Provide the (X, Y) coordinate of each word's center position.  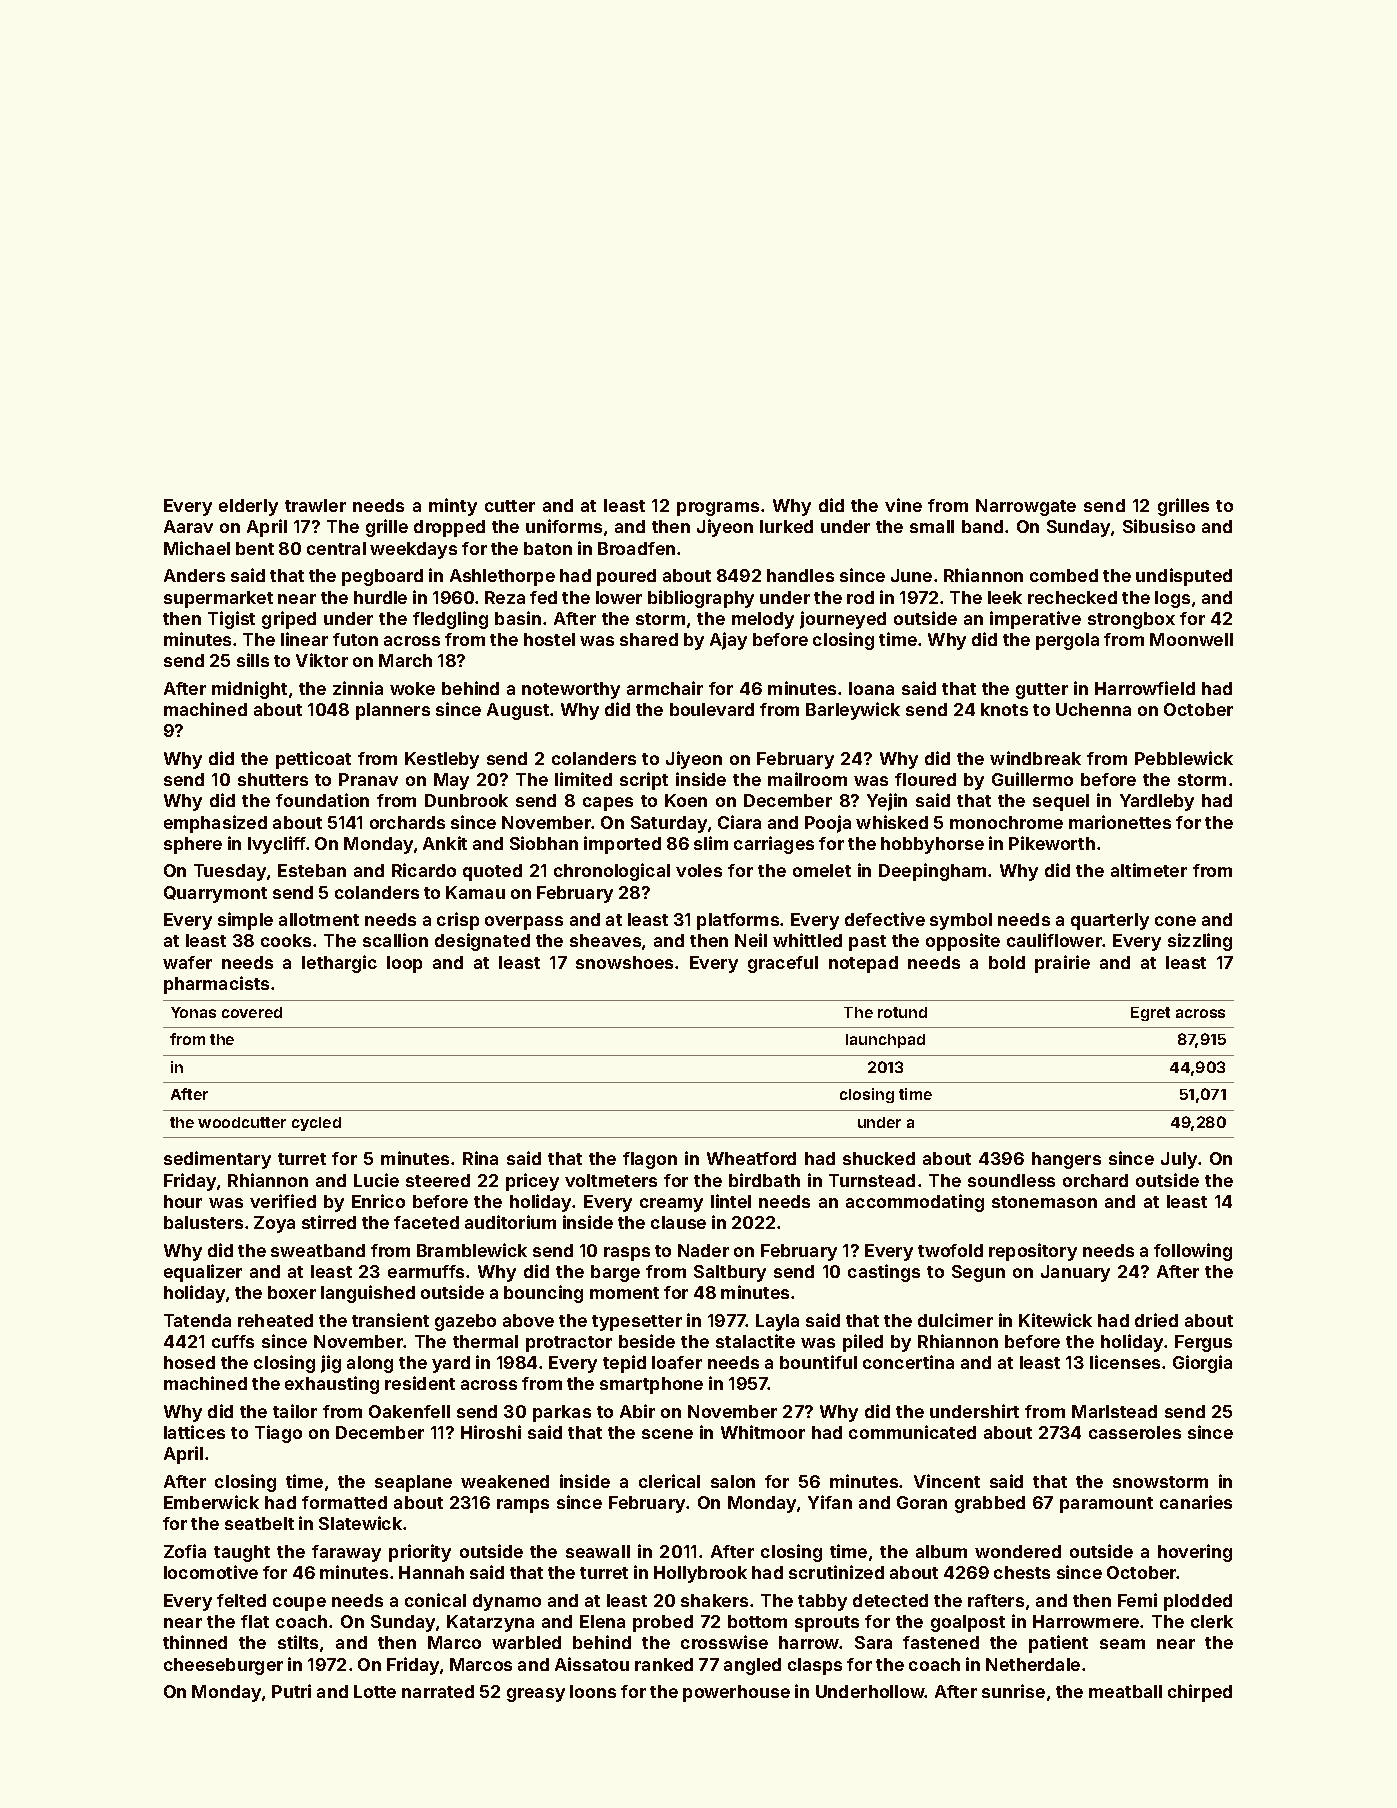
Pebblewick (1184, 758)
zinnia (358, 688)
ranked (664, 1664)
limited (583, 779)
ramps (523, 1506)
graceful (783, 964)
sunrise (1013, 1691)
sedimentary (217, 1160)
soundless (1011, 1180)
